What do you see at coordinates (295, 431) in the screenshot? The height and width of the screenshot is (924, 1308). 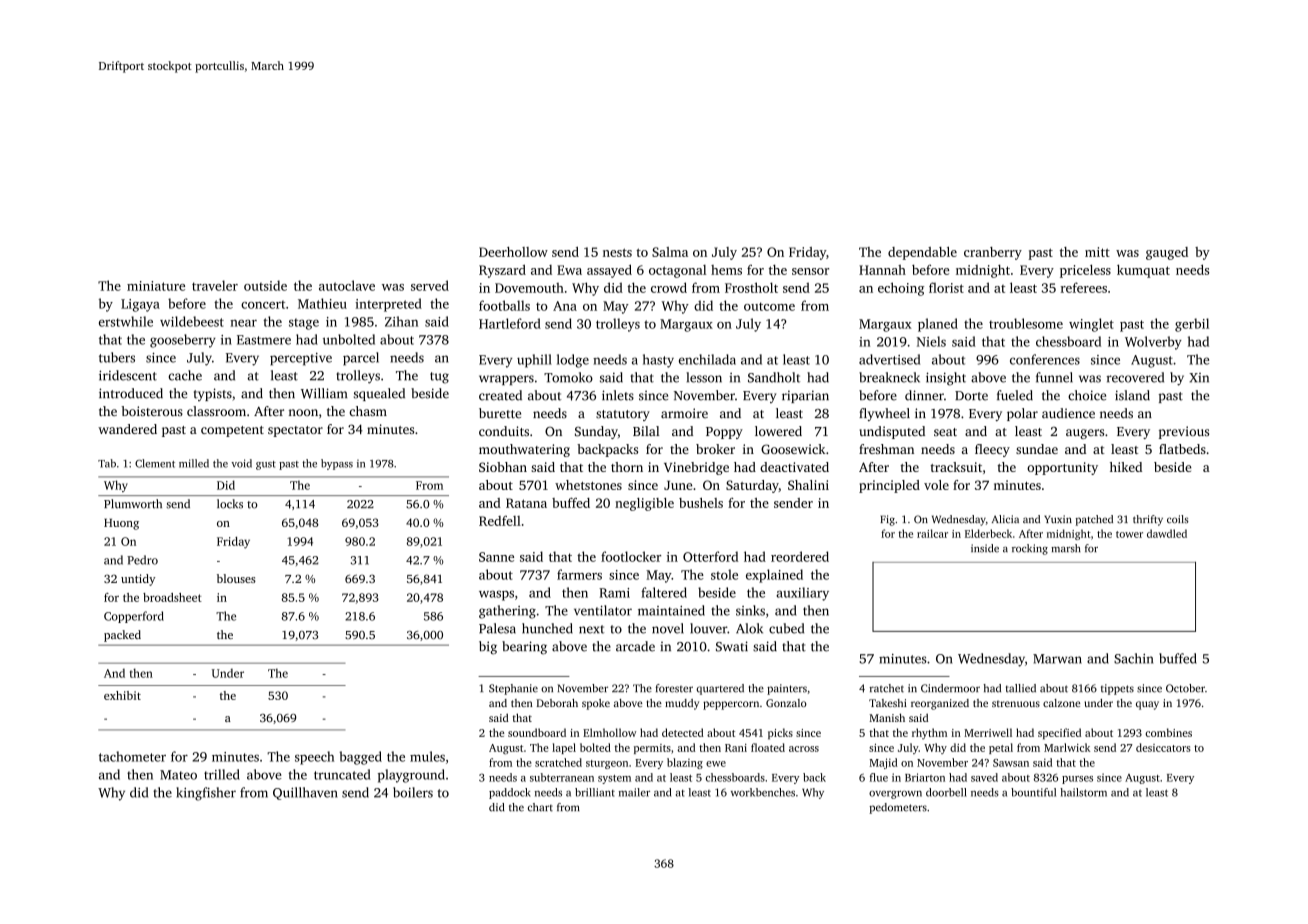 I see `spectator` at bounding box center [295, 431].
